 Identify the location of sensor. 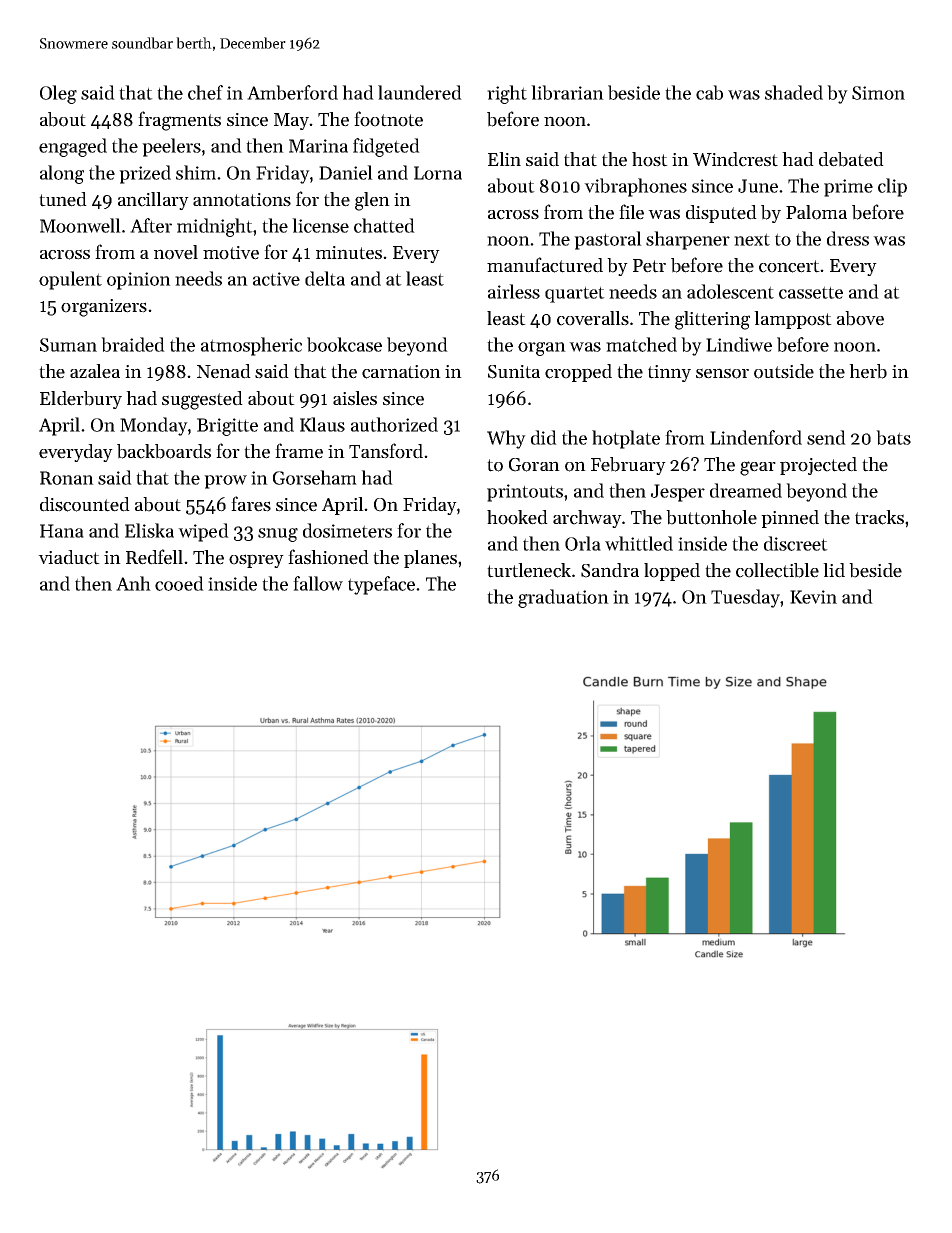
(722, 373).
